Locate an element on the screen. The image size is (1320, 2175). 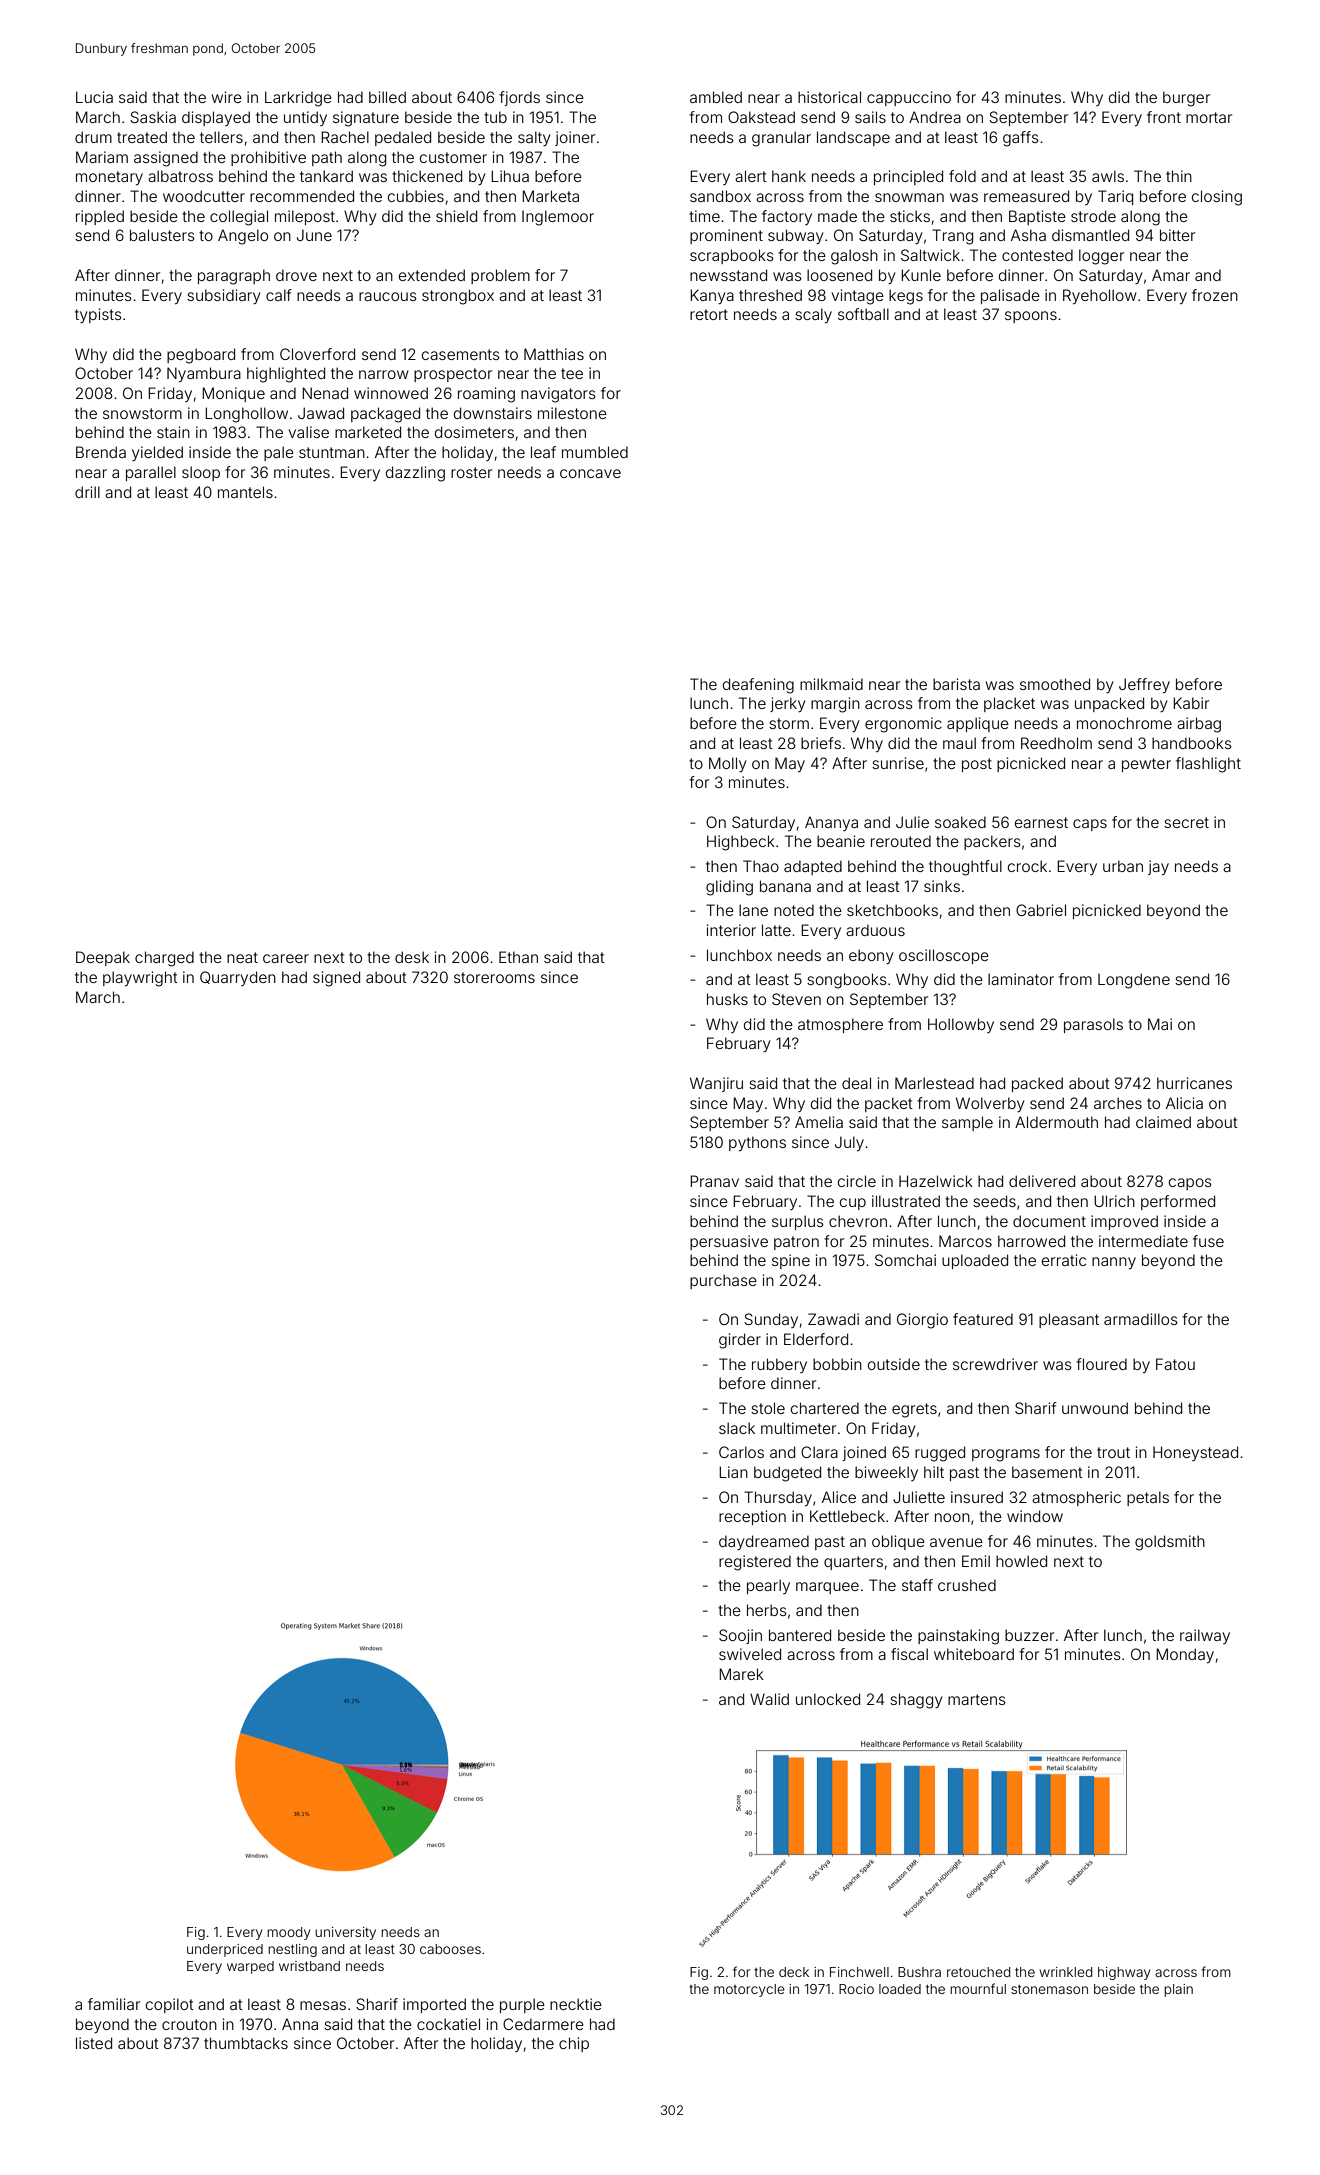
Deepak is located at coordinates (103, 958).
